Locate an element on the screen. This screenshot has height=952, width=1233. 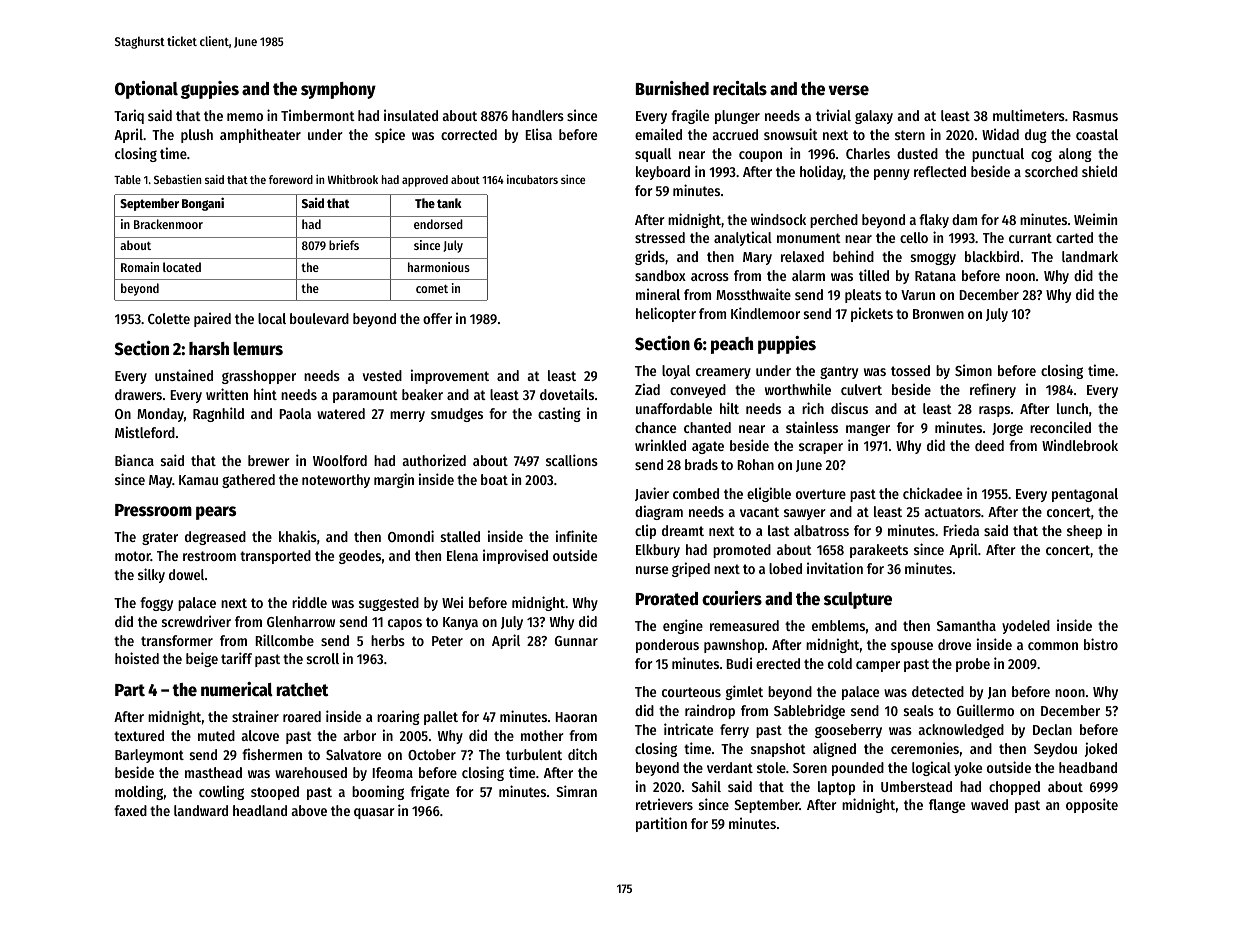
stressed is located at coordinates (660, 237).
